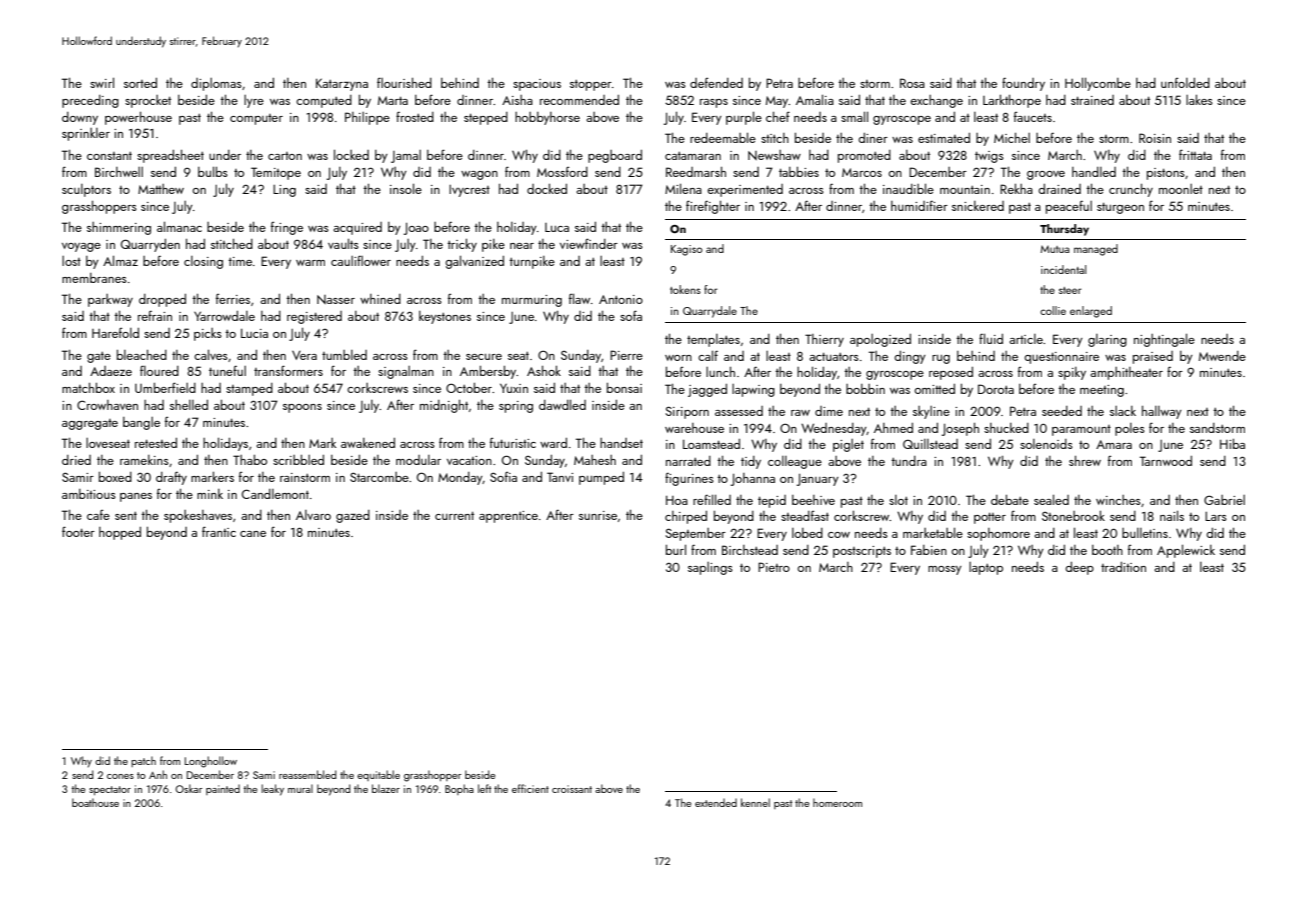 This page has width=1308, height=924. What do you see at coordinates (1096, 250) in the page?
I see `managed` at bounding box center [1096, 250].
